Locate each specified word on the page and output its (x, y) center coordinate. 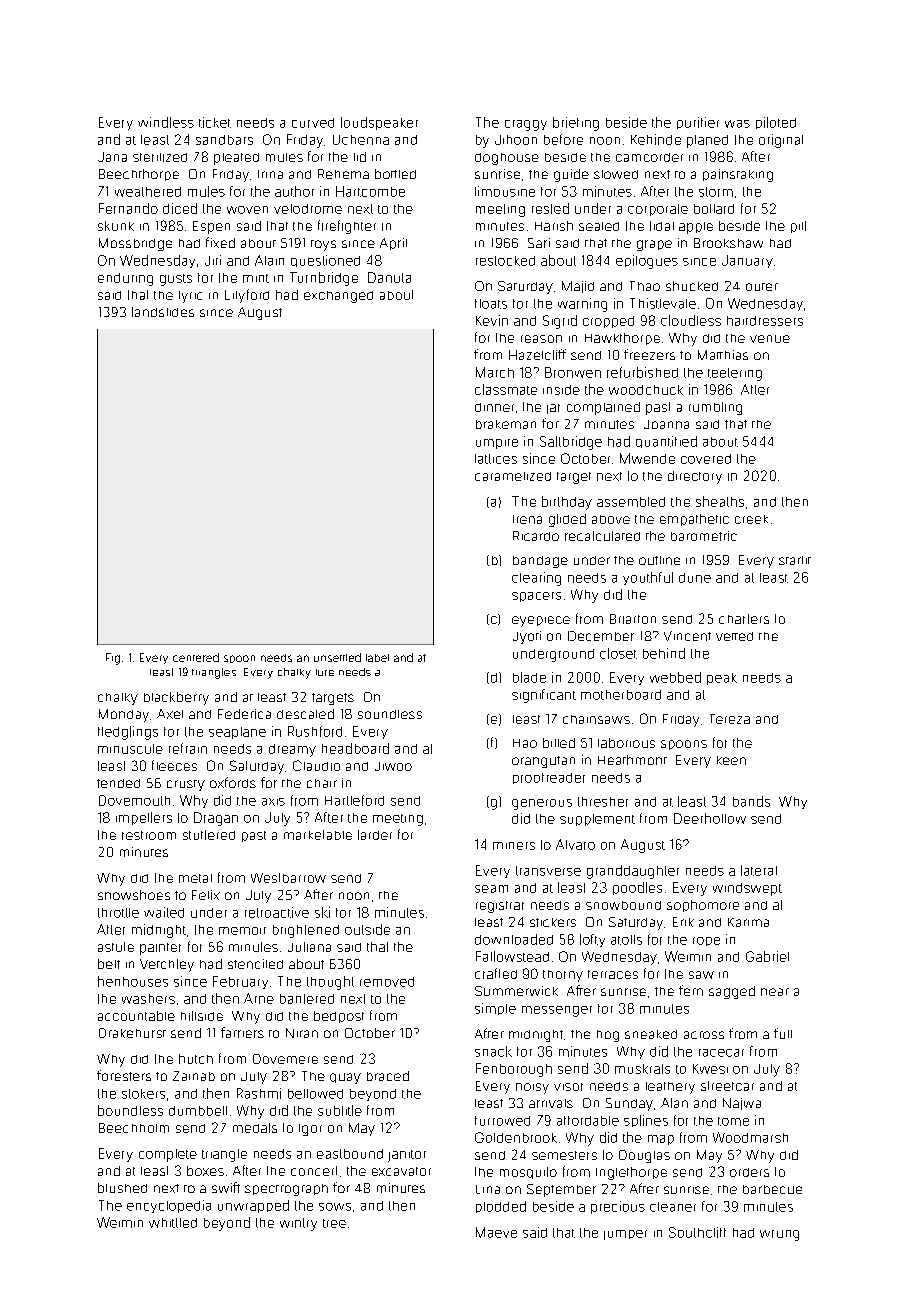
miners (514, 846)
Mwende (647, 458)
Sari (539, 243)
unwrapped (253, 1206)
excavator (401, 1171)
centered (196, 657)
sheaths (720, 501)
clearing (536, 579)
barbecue (772, 1189)
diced (180, 208)
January (747, 261)
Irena (527, 519)
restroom (149, 835)
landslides (163, 312)
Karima (748, 922)
